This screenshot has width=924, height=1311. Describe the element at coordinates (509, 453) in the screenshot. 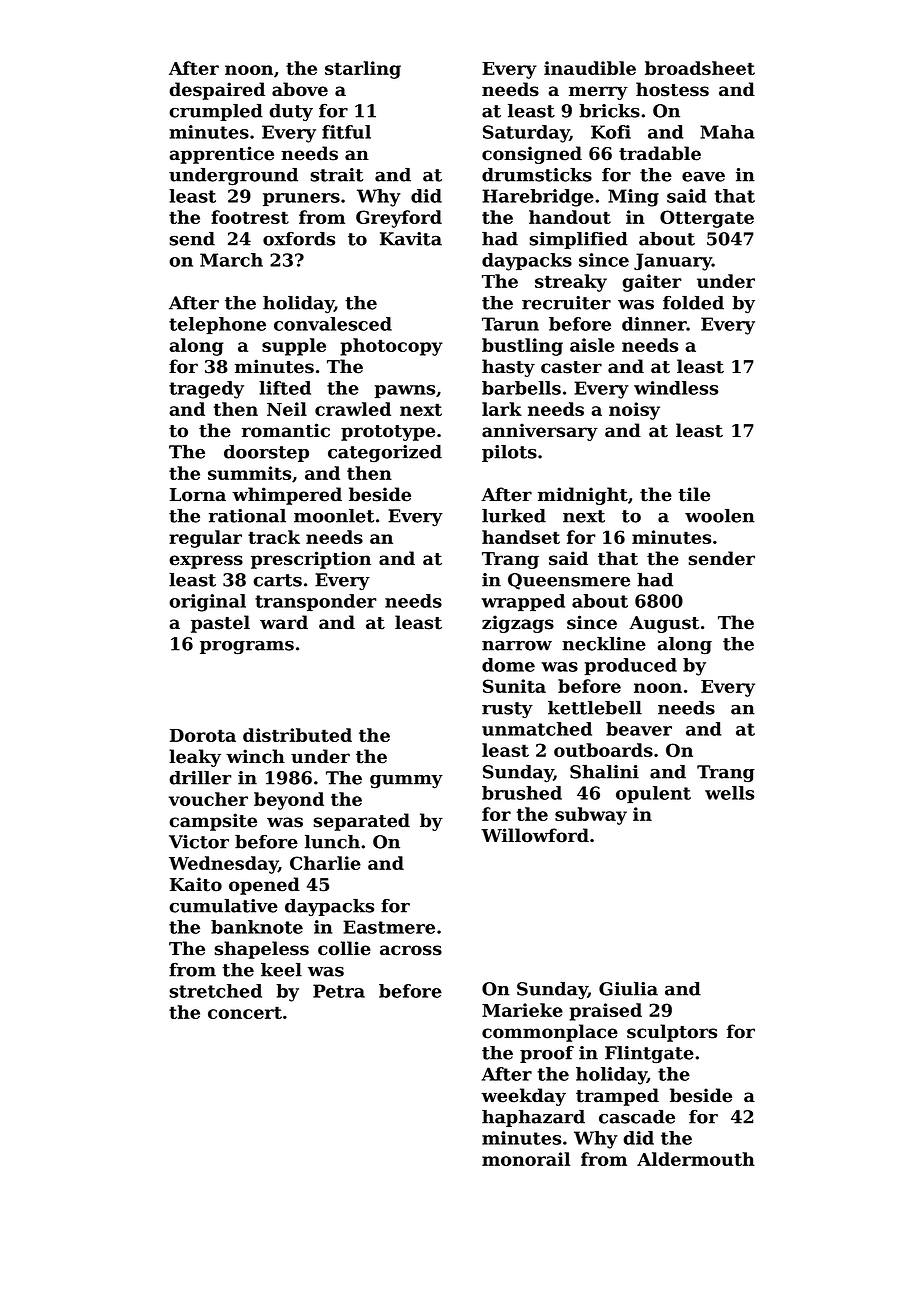

I see `pilots` at that location.
